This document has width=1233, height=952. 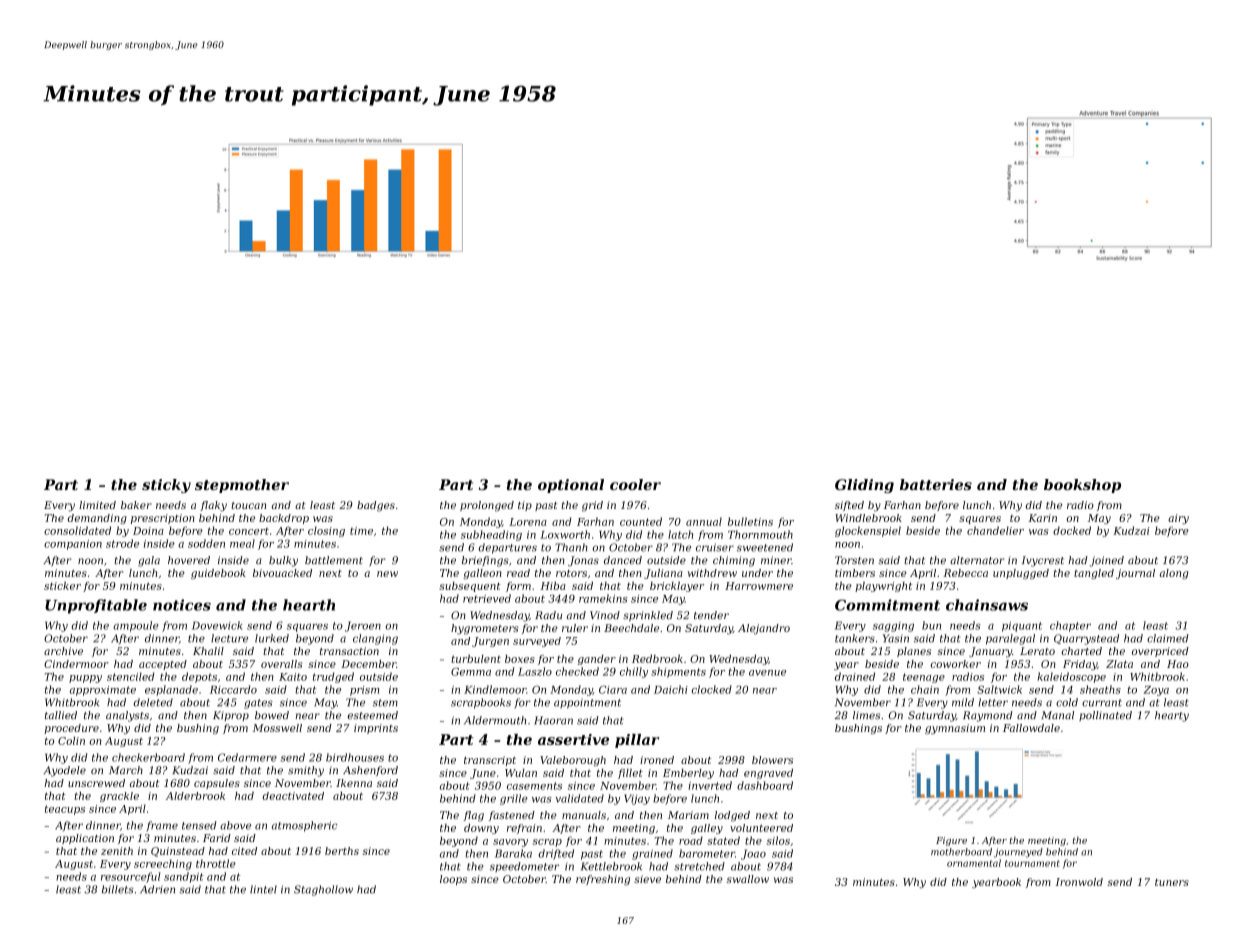 What do you see at coordinates (103, 691) in the document?
I see `approximate` at bounding box center [103, 691].
